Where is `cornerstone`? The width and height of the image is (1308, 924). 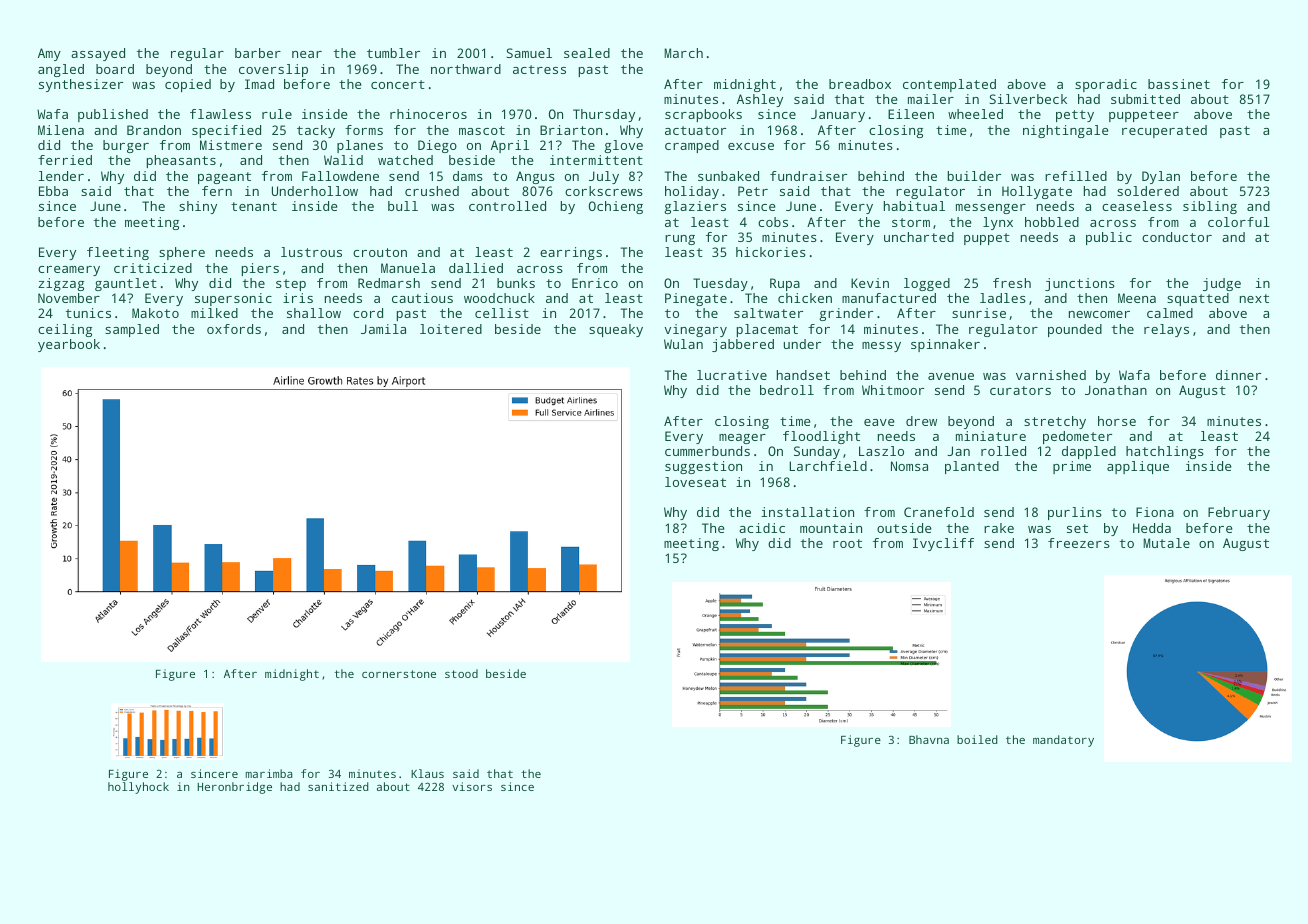 cornerstone is located at coordinates (399, 674).
